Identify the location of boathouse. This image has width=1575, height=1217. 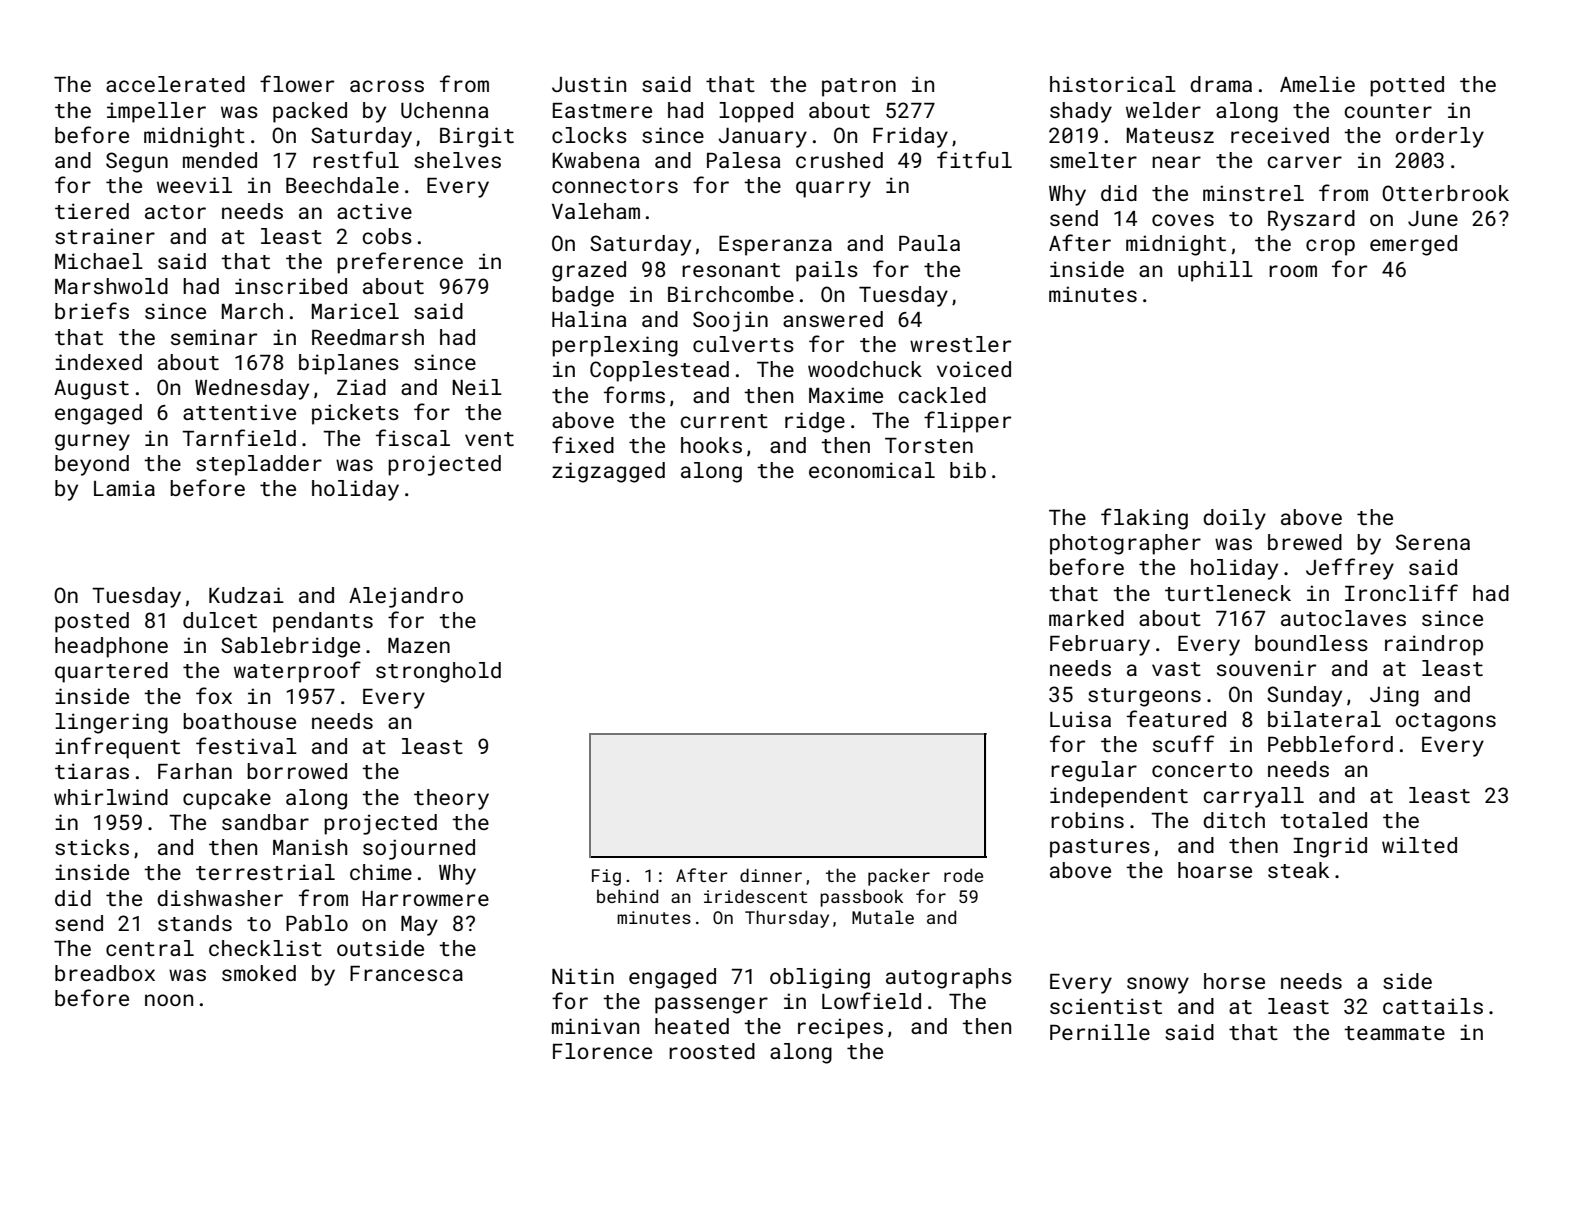
(239, 721).
